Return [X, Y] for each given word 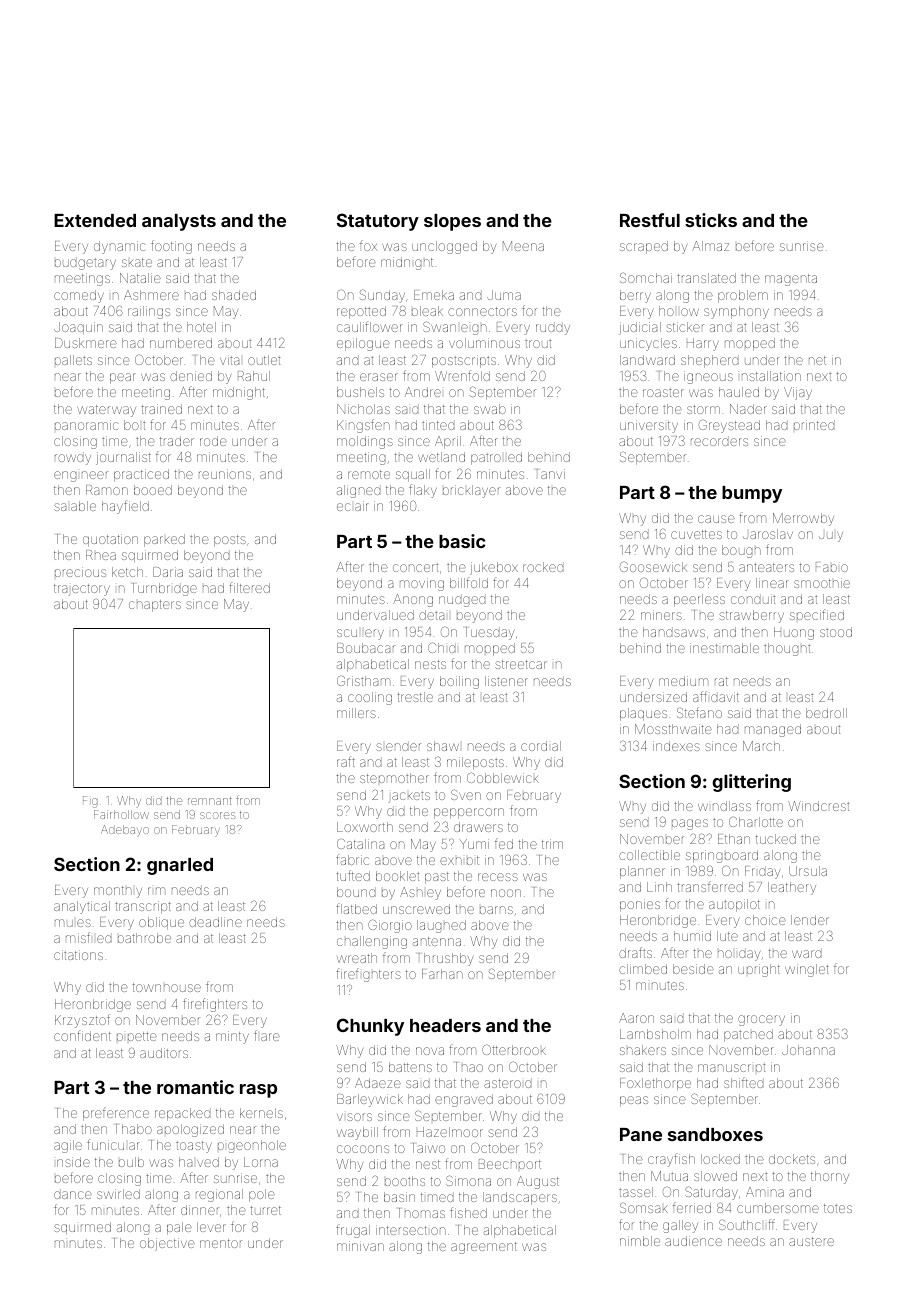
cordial [541, 746]
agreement [484, 1248]
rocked [543, 567]
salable [75, 506]
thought [787, 649]
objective [167, 1244]
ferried [692, 1207]
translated [706, 278]
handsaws [674, 632]
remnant [210, 801]
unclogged [444, 247]
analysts [179, 222]
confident [82, 1035]
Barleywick [370, 1100]
